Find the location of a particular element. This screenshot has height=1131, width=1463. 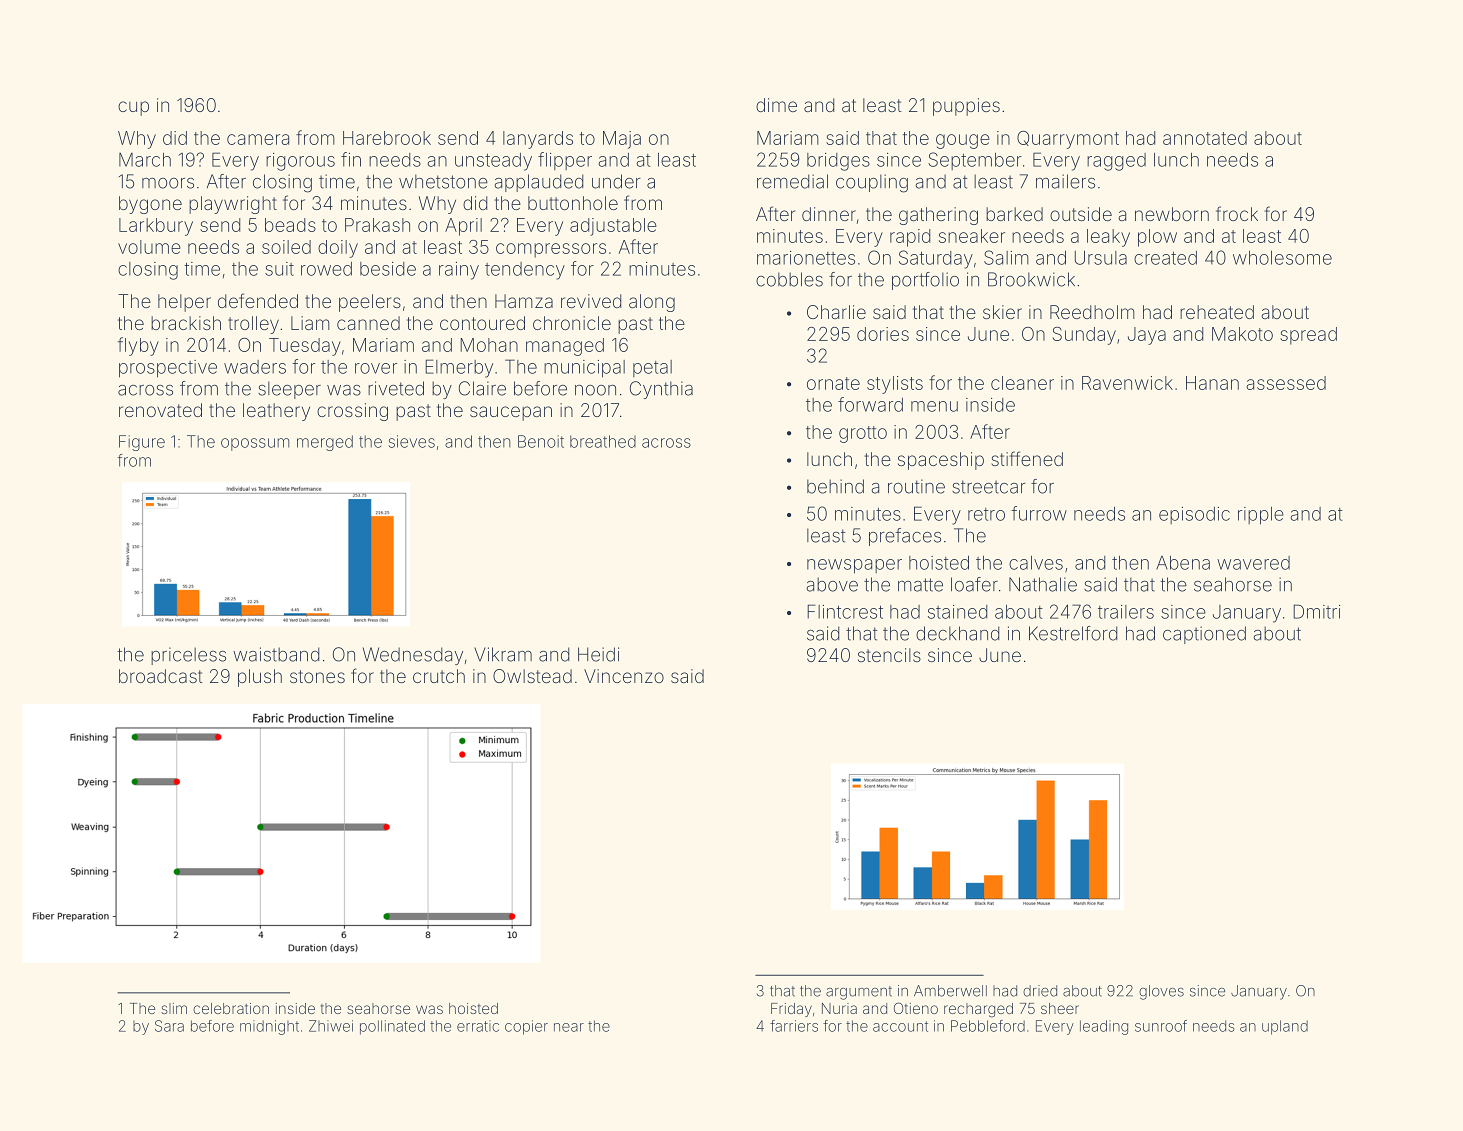

dime is located at coordinates (776, 105).
